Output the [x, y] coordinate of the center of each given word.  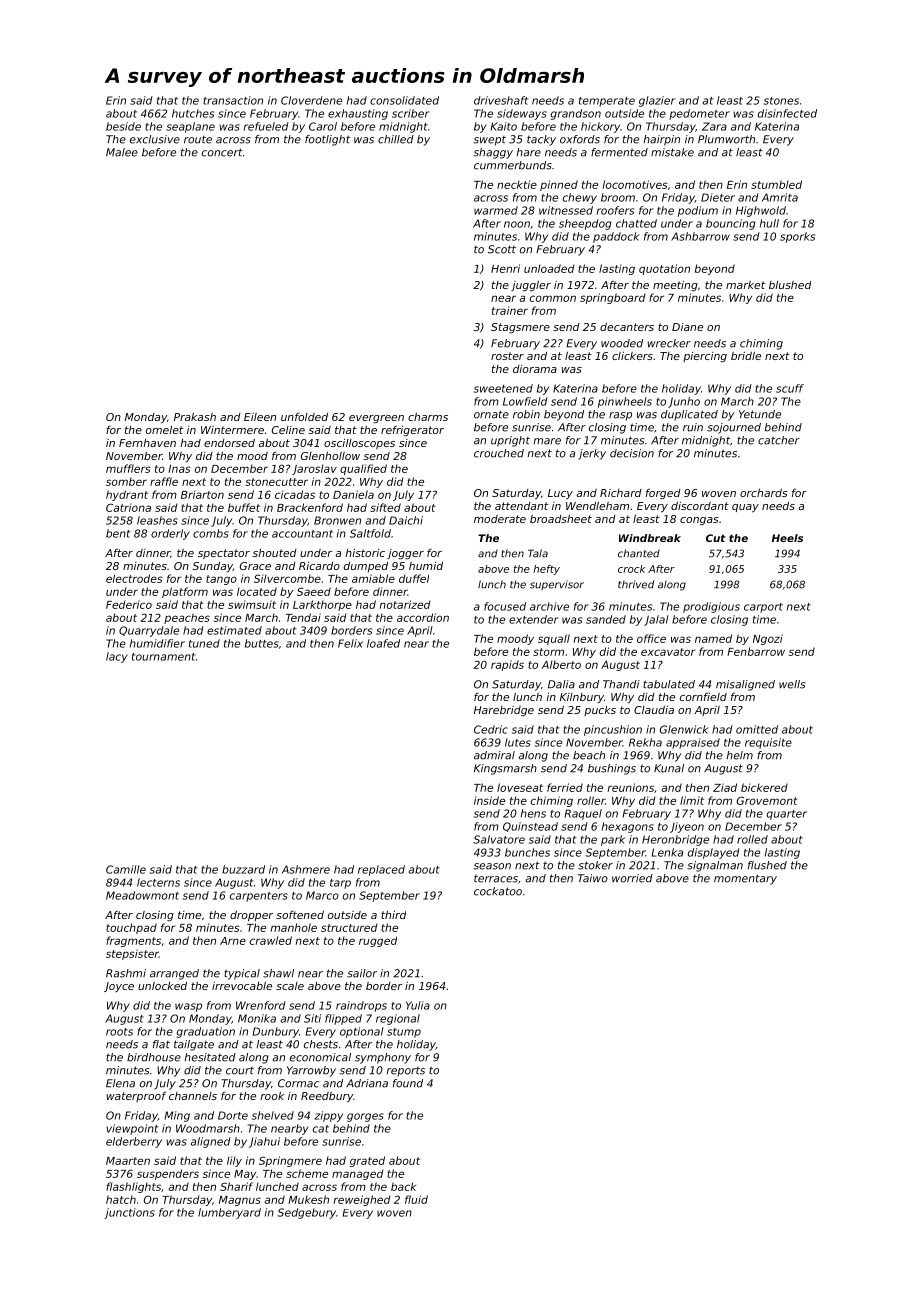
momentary [745, 879]
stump [404, 1033]
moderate [500, 519]
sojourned [734, 428]
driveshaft [501, 100]
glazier [657, 101]
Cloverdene [311, 100]
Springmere [290, 1161]
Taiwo [593, 878]
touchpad [131, 928]
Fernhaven [147, 443]
